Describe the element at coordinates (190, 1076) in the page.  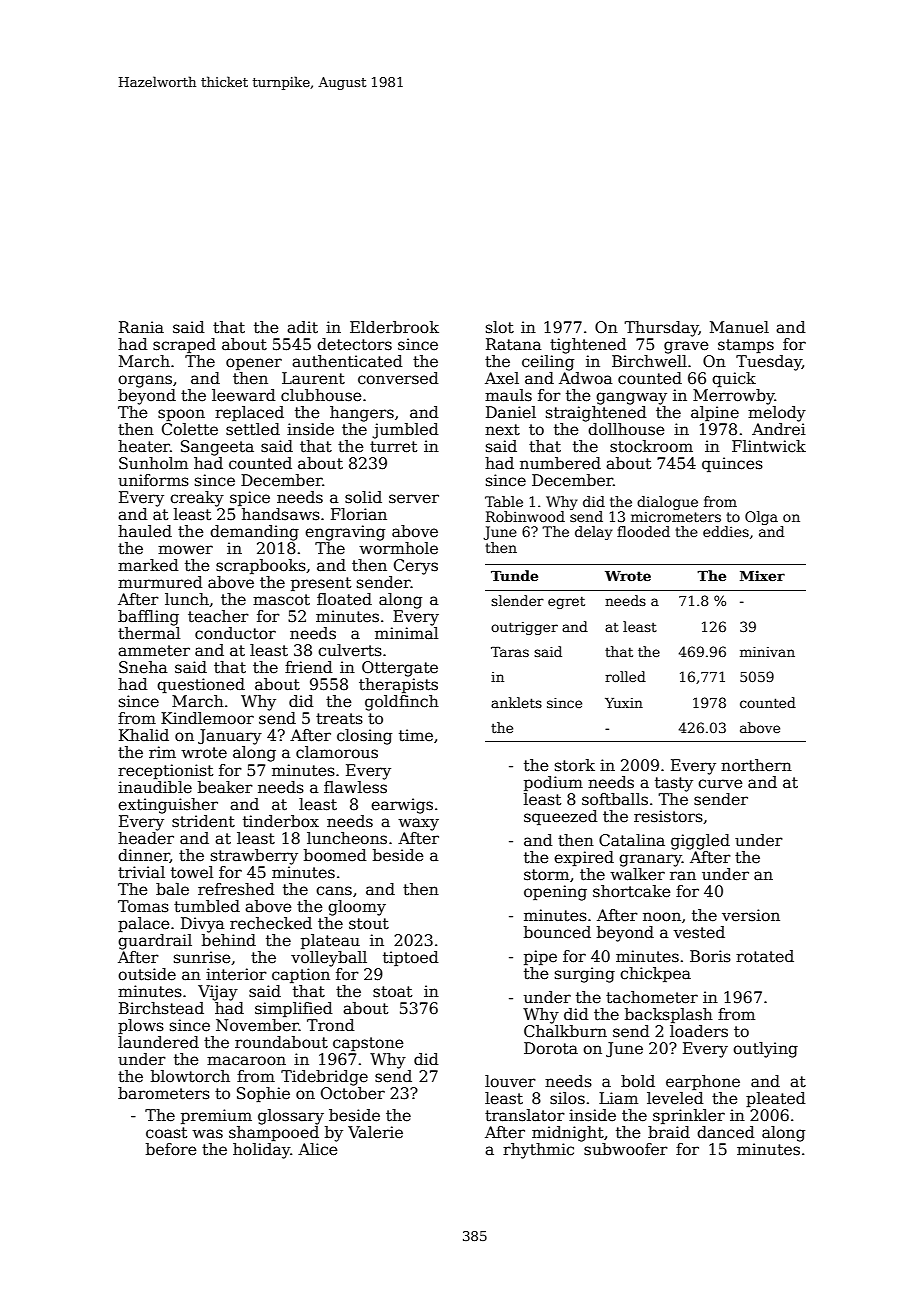
I see `blowtorch` at that location.
